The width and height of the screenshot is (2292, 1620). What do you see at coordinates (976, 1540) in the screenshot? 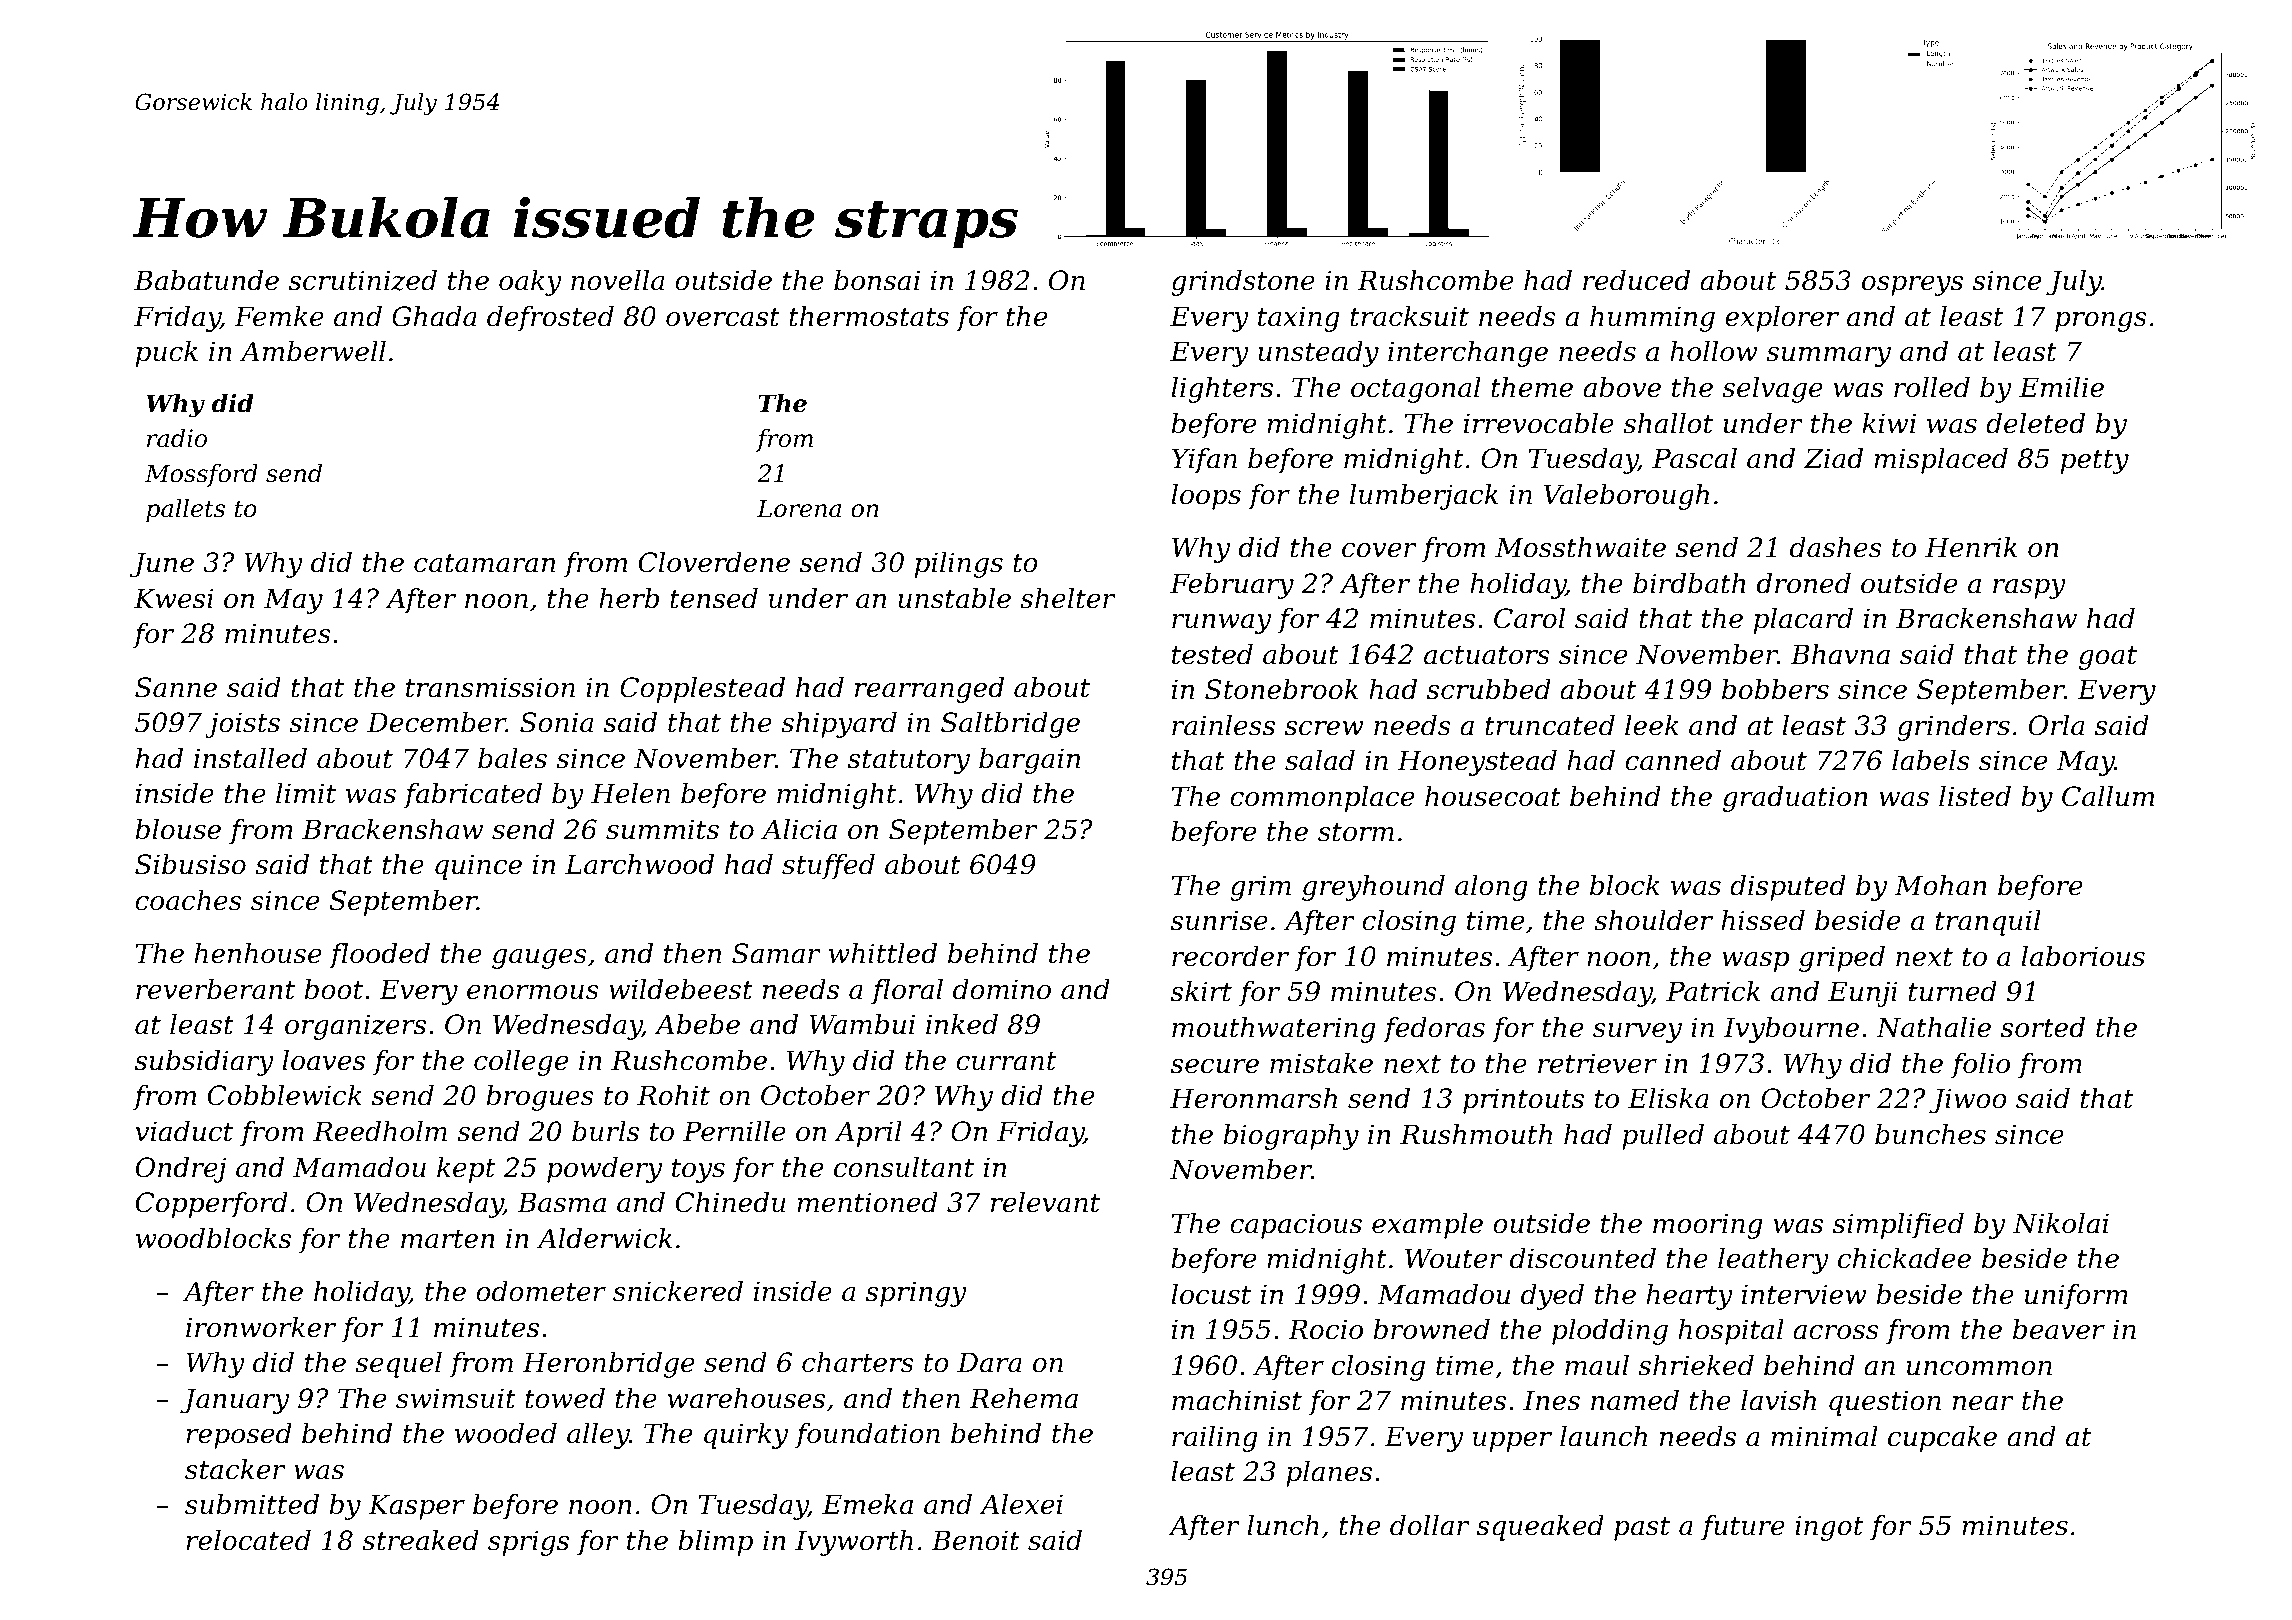
I see `Benoit` at bounding box center [976, 1540].
